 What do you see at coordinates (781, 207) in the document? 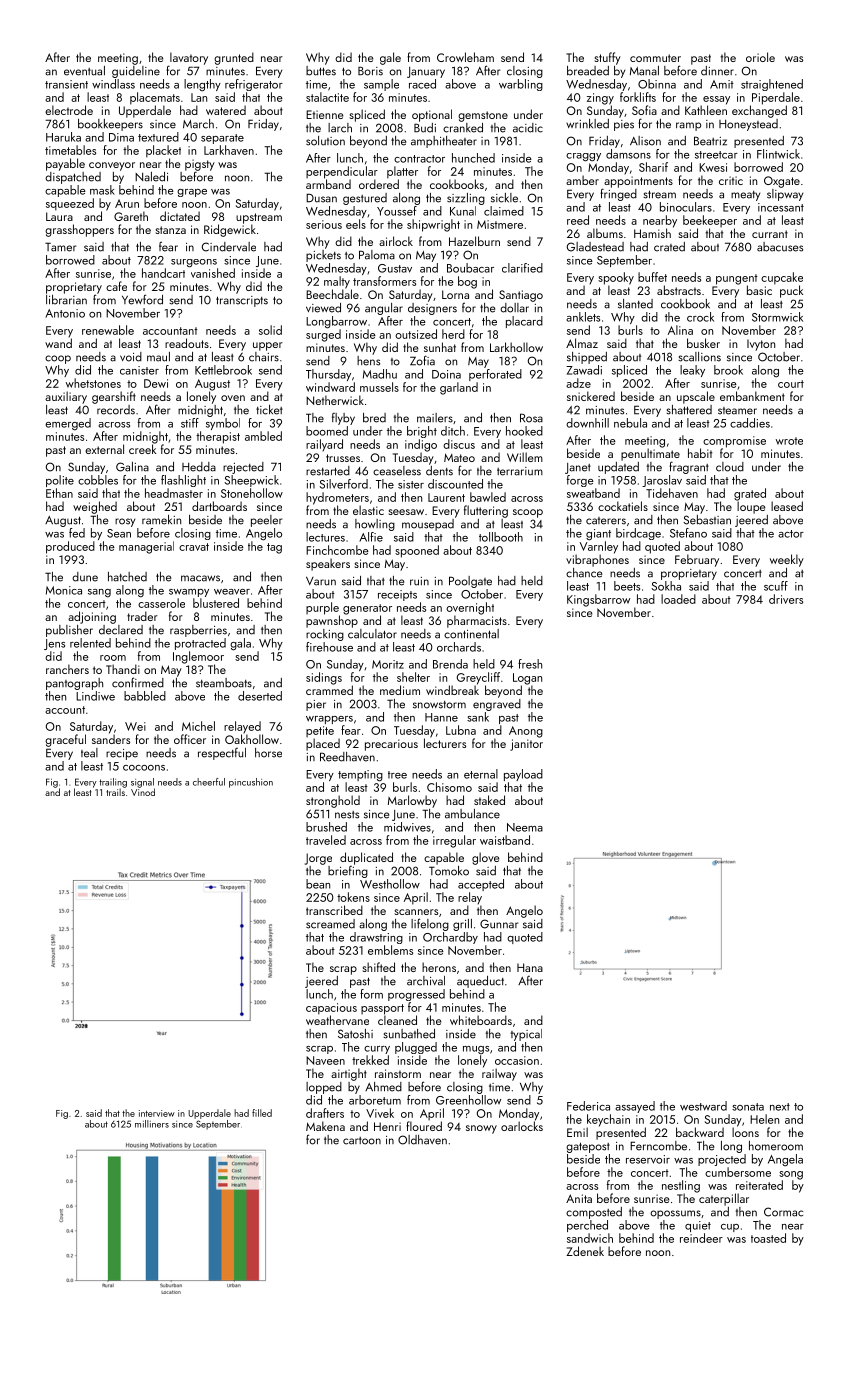
I see `incessant` at bounding box center [781, 207].
